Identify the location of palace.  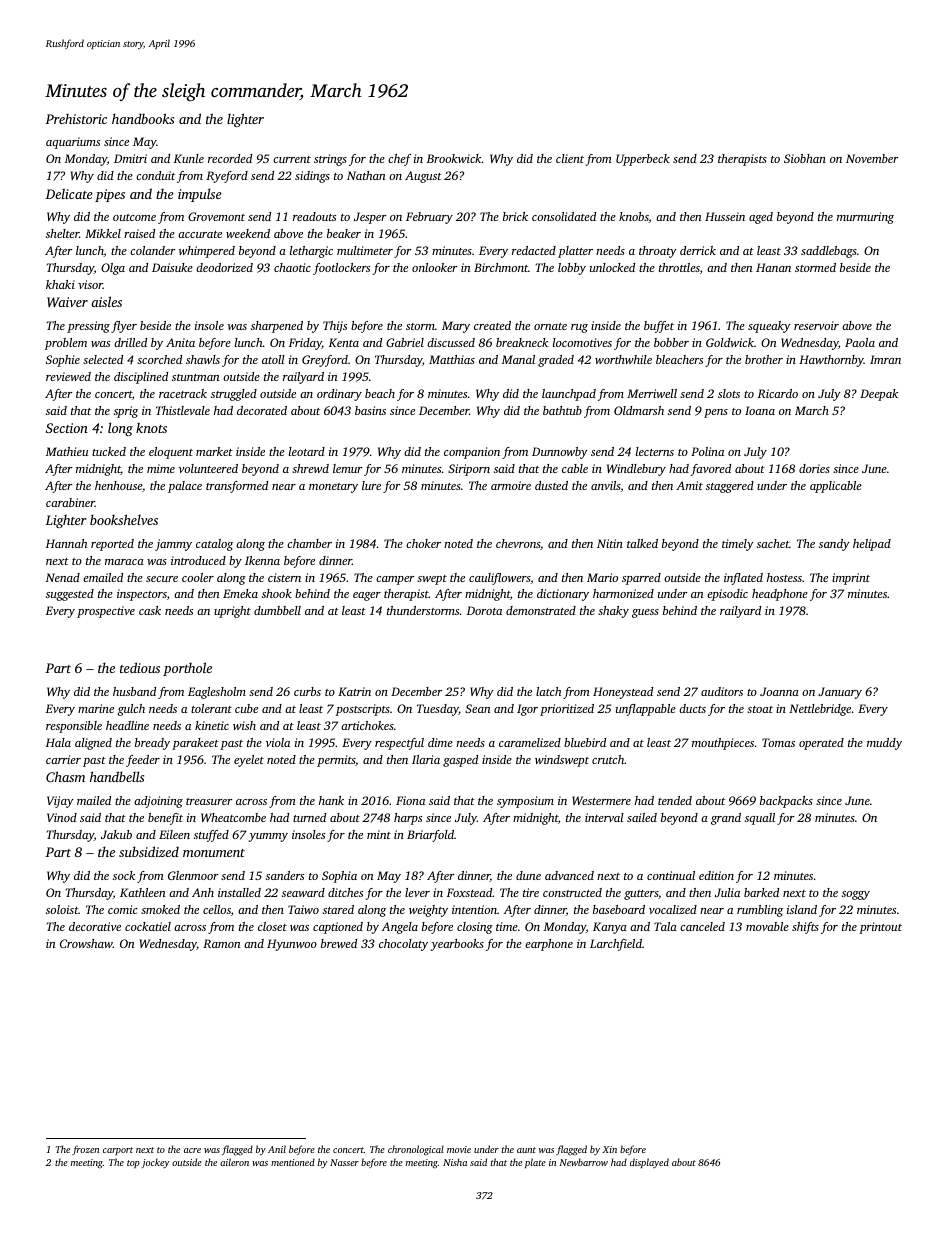
(185, 487).
